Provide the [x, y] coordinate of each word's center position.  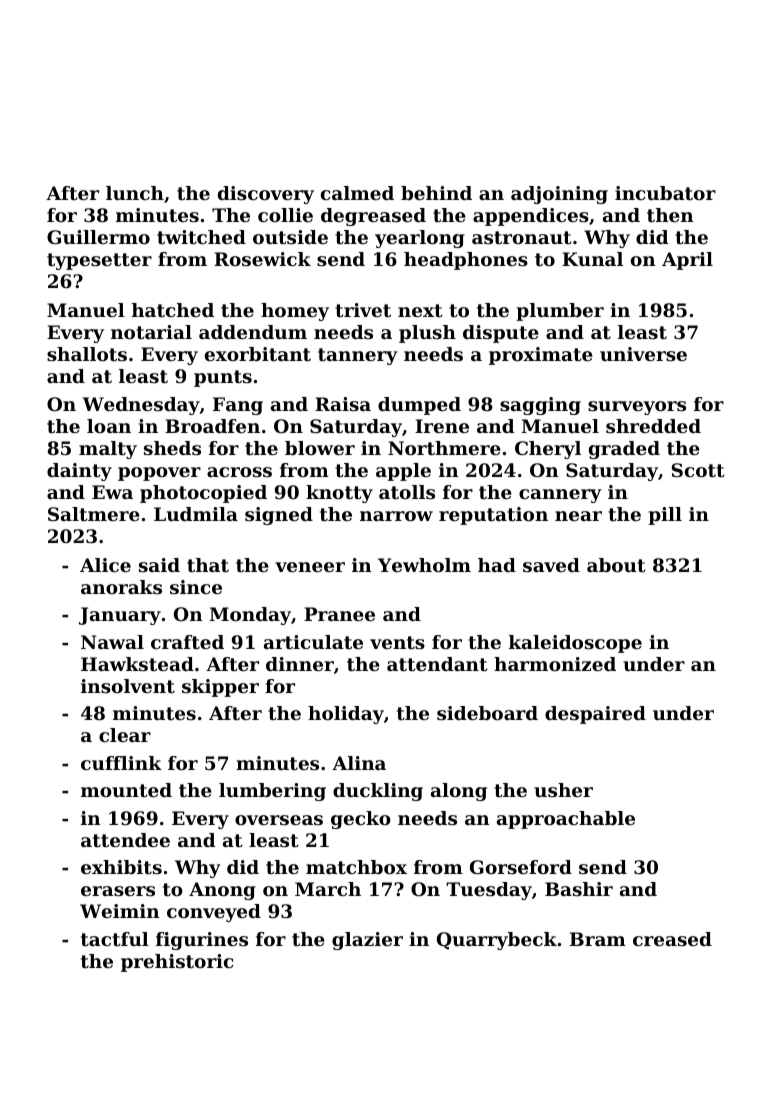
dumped [419, 406]
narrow [396, 516]
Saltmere [94, 514]
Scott [698, 470]
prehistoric [177, 963]
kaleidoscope [575, 644]
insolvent [128, 686]
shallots [87, 354]
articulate [313, 642]
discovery [266, 195]
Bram [598, 939]
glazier [367, 941]
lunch [135, 193]
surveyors [637, 408]
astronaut [522, 237]
